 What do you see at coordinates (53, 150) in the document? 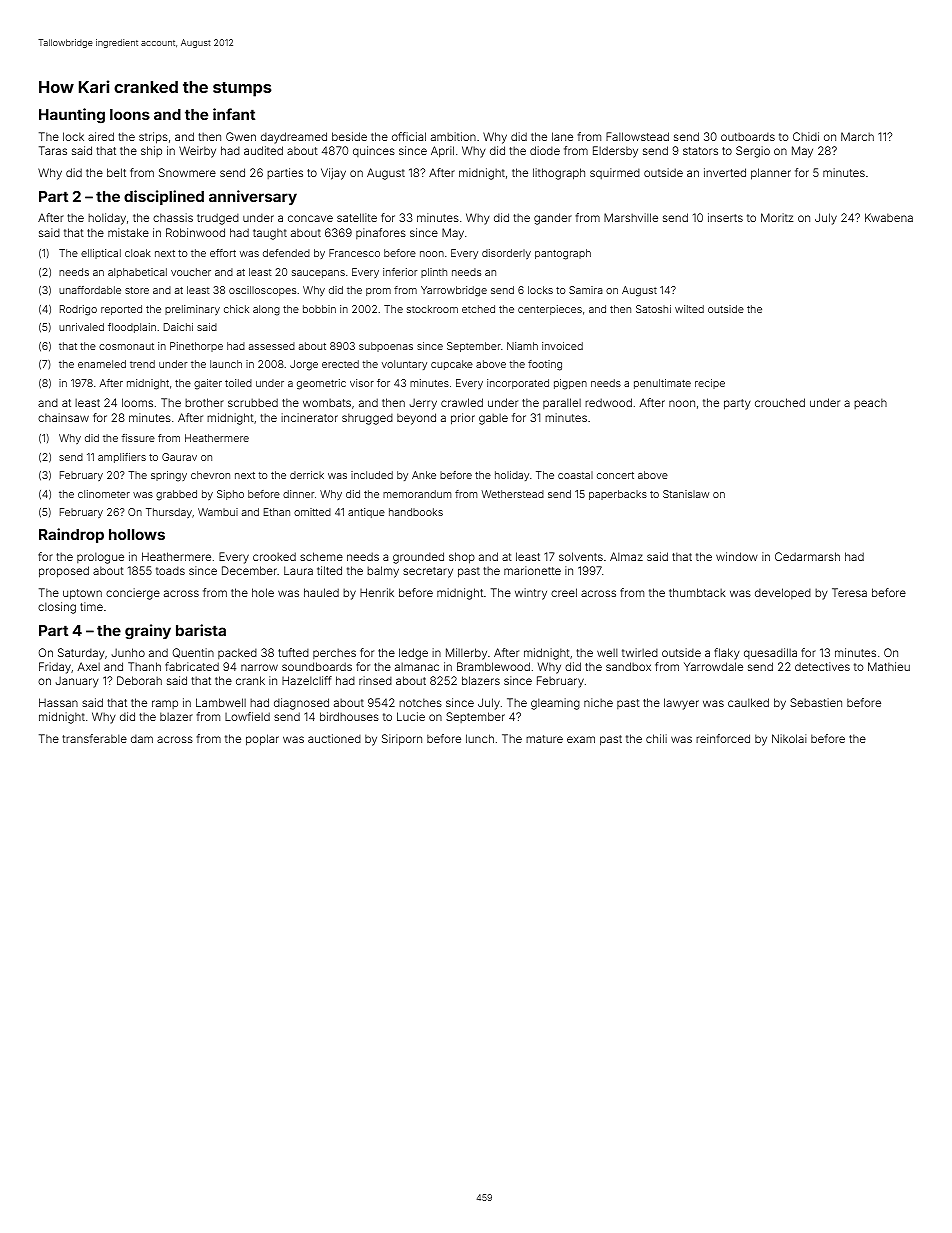
I see `Taras` at bounding box center [53, 150].
